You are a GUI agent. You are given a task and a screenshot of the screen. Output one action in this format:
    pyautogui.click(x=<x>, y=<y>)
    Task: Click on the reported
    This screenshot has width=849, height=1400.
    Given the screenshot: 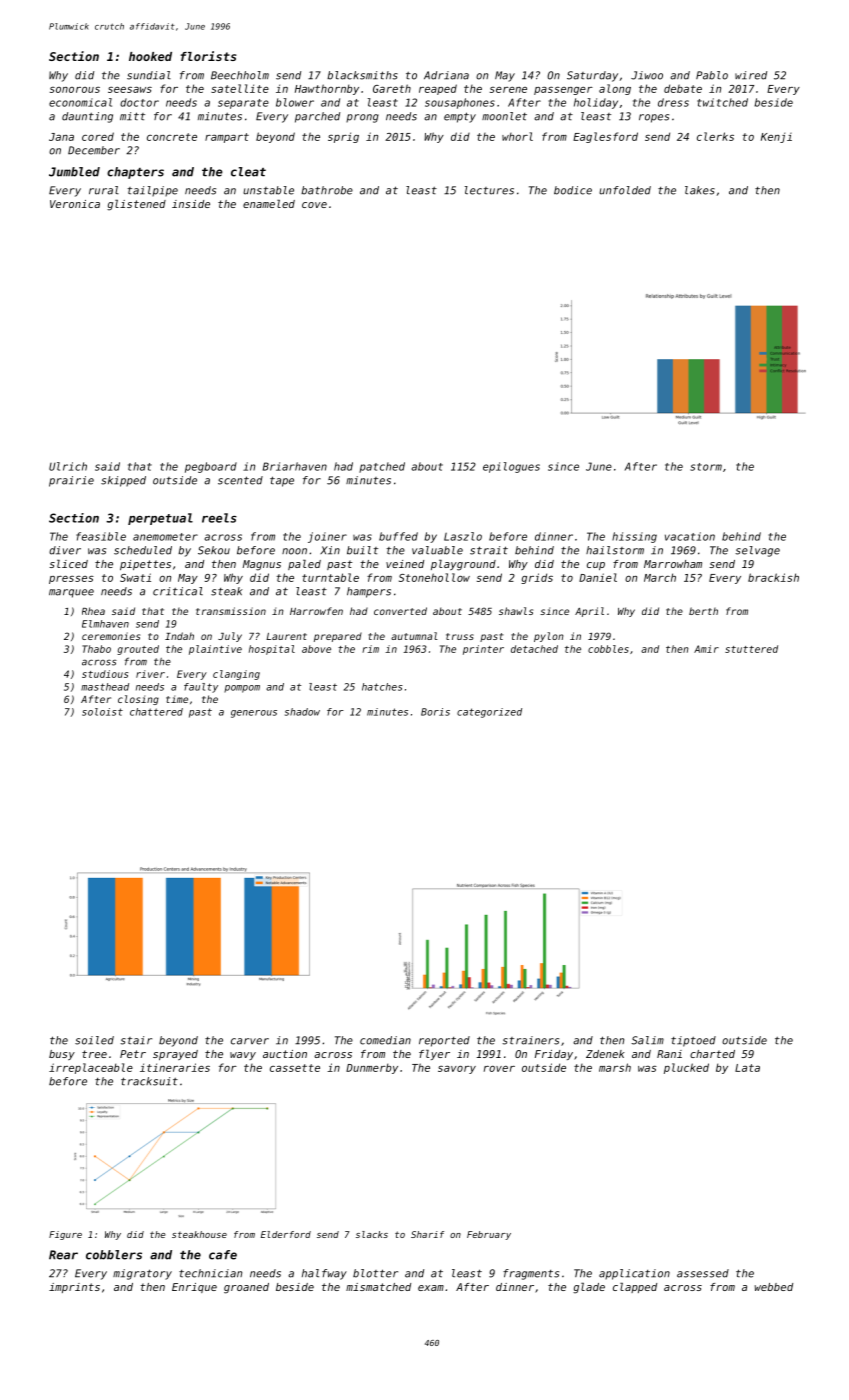 What is the action you would take?
    pyautogui.click(x=444, y=1041)
